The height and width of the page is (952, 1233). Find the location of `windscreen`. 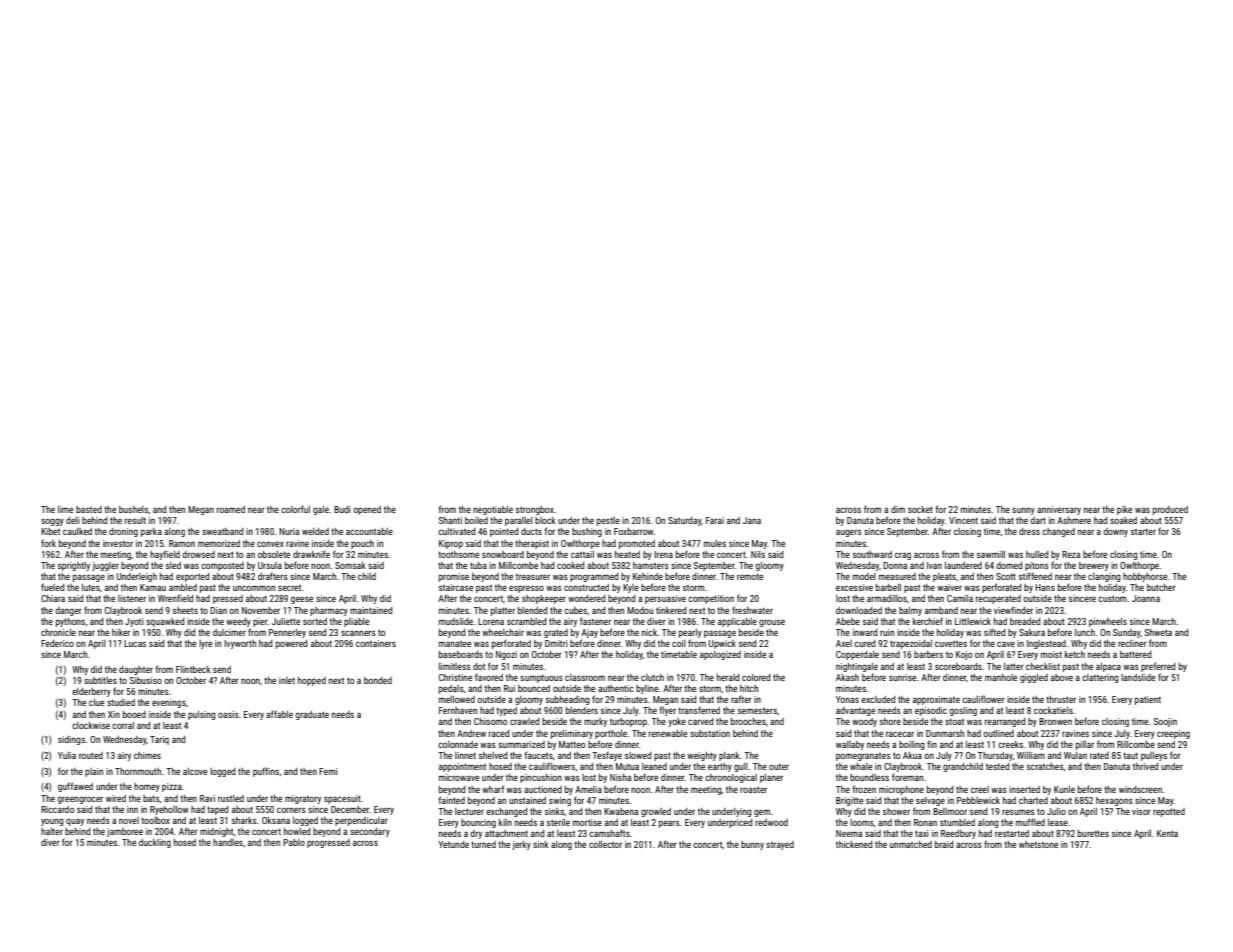

windscreen is located at coordinates (1140, 789).
